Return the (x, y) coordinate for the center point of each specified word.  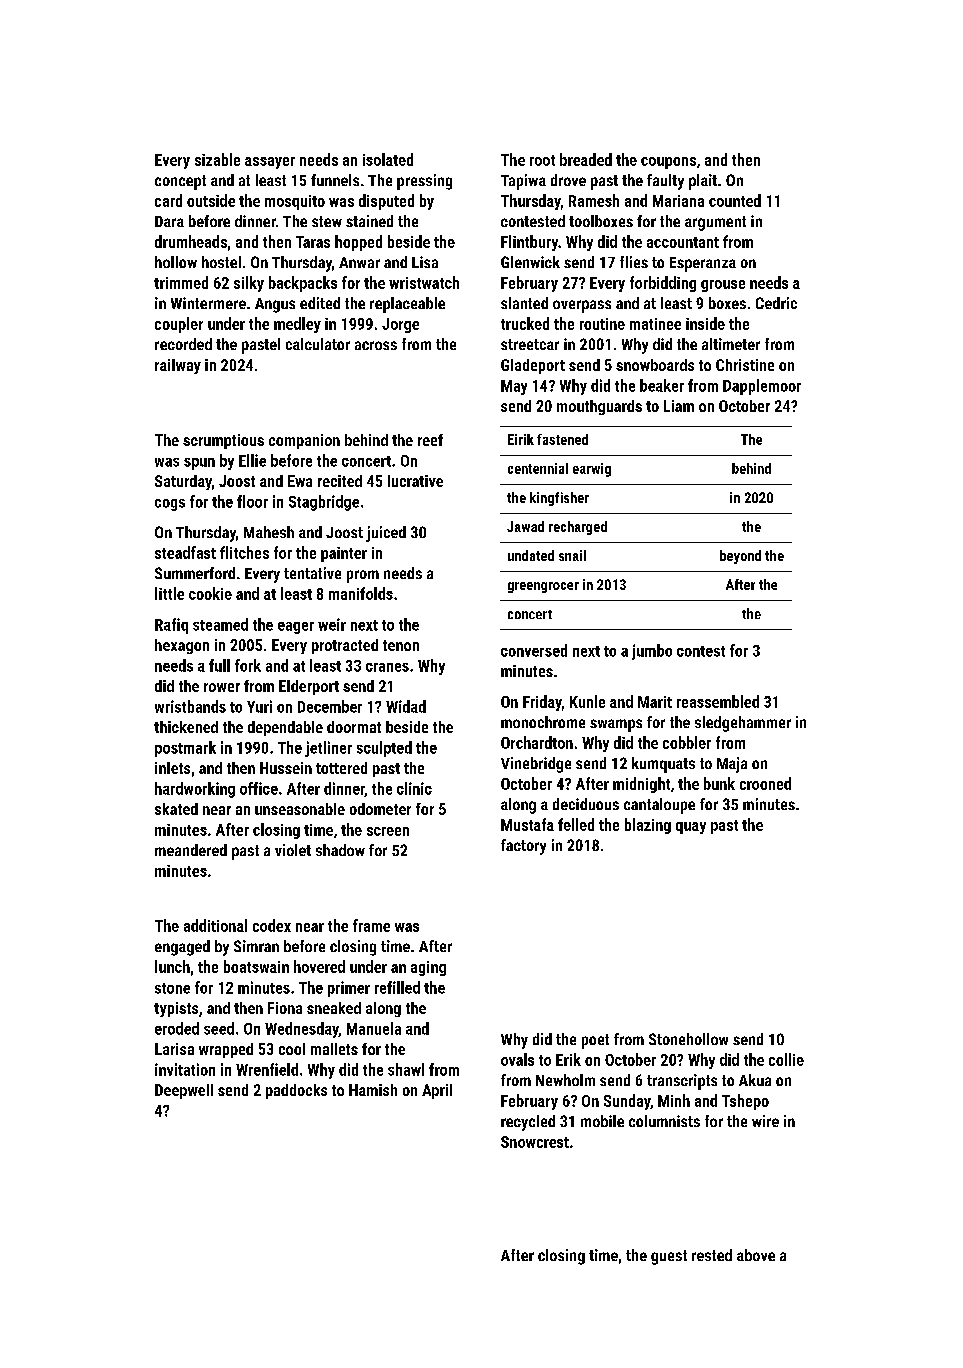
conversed (534, 650)
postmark (185, 749)
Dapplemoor (762, 387)
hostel (221, 262)
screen (388, 831)
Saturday (183, 482)
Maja (732, 765)
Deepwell (184, 1091)
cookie (210, 593)
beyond (740, 557)
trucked (525, 323)
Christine (745, 365)
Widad (406, 706)
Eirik (521, 439)
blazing (648, 826)
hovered (319, 966)
